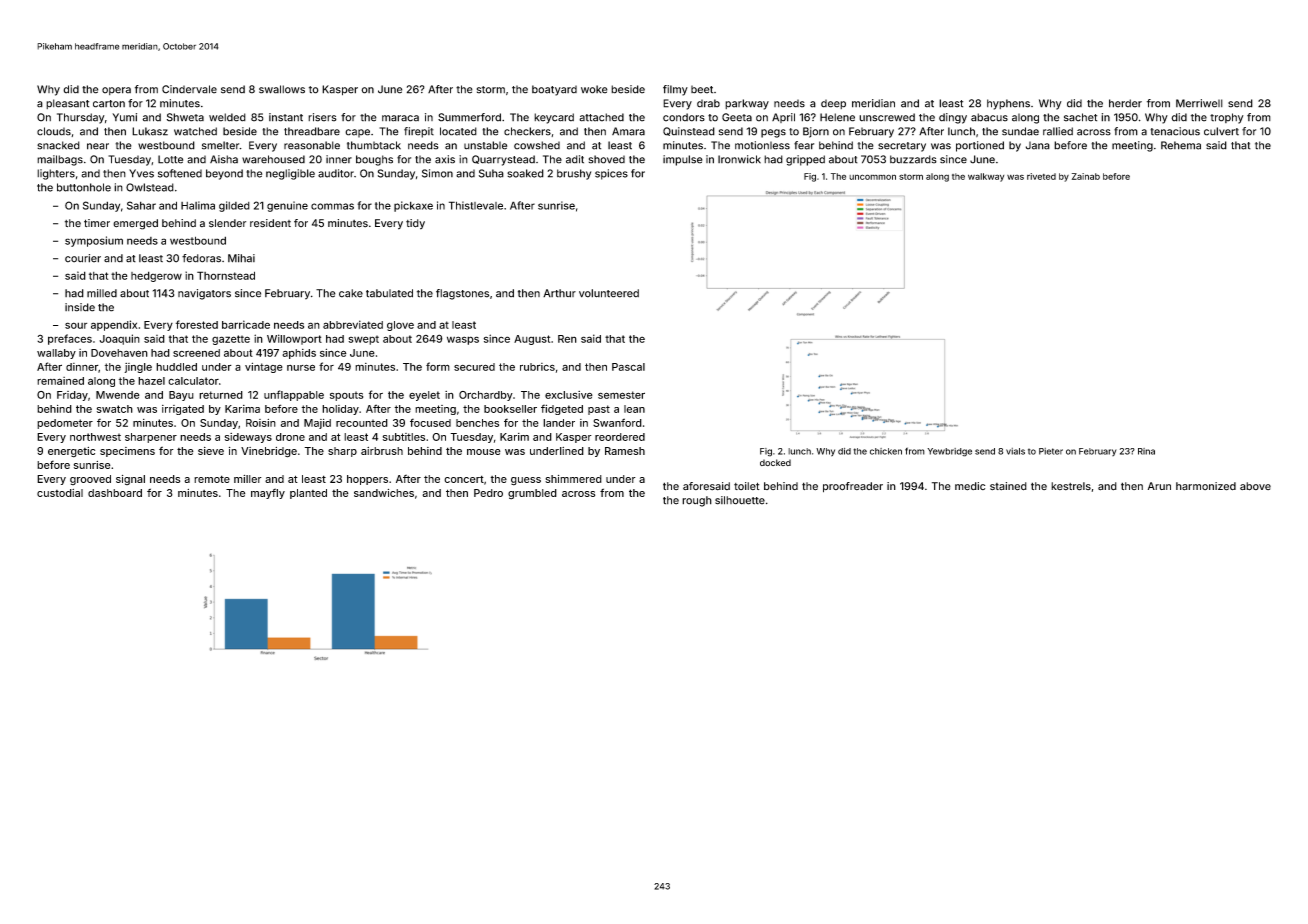 Image resolution: width=1308 pixels, height=924 pixels. What do you see at coordinates (1227, 118) in the page?
I see `trophy` at bounding box center [1227, 118].
